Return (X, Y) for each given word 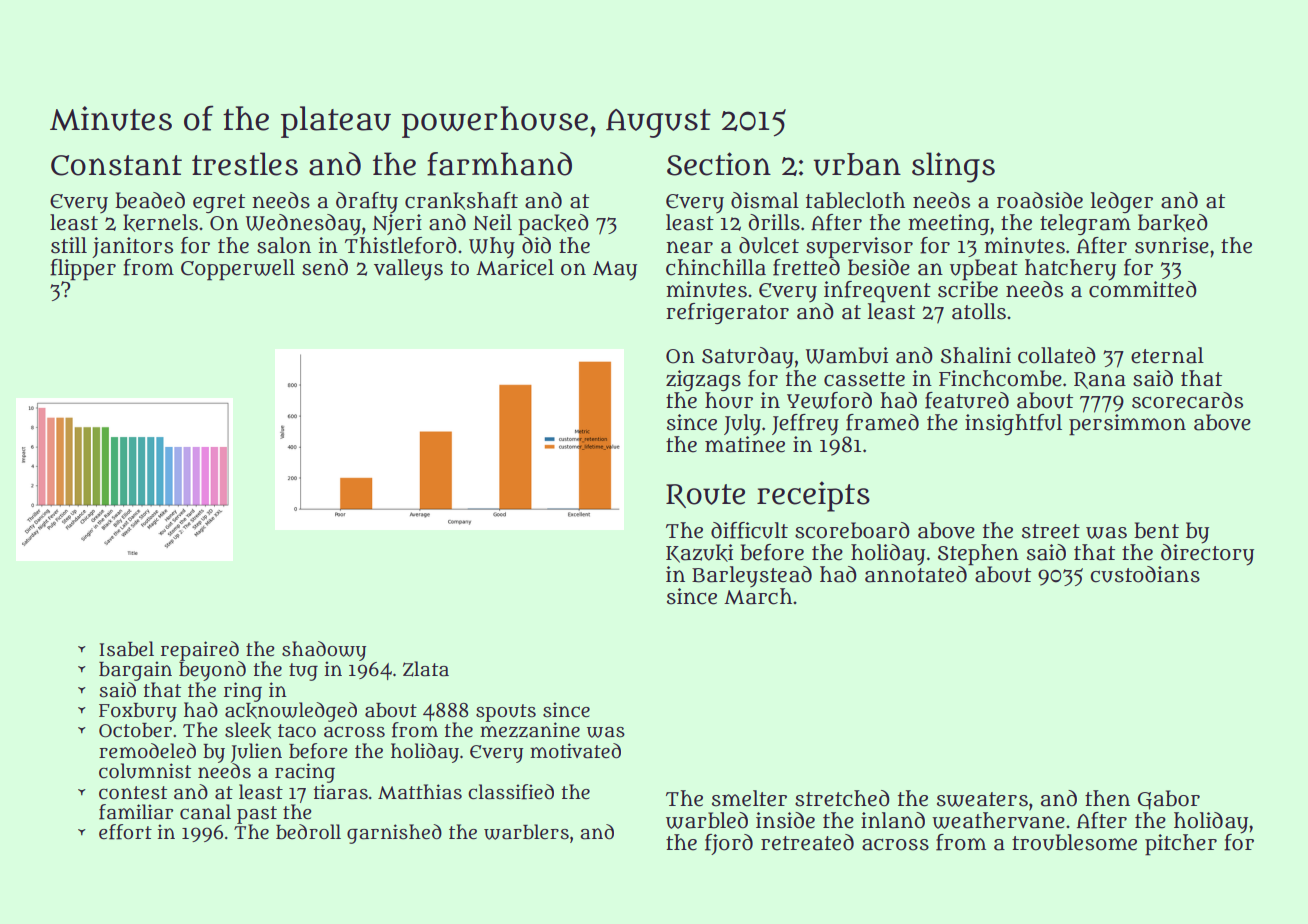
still (69, 245)
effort (125, 832)
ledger (1122, 202)
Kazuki (699, 553)
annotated (916, 574)
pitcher (1181, 845)
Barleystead (752, 576)
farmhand (499, 164)
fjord (729, 844)
